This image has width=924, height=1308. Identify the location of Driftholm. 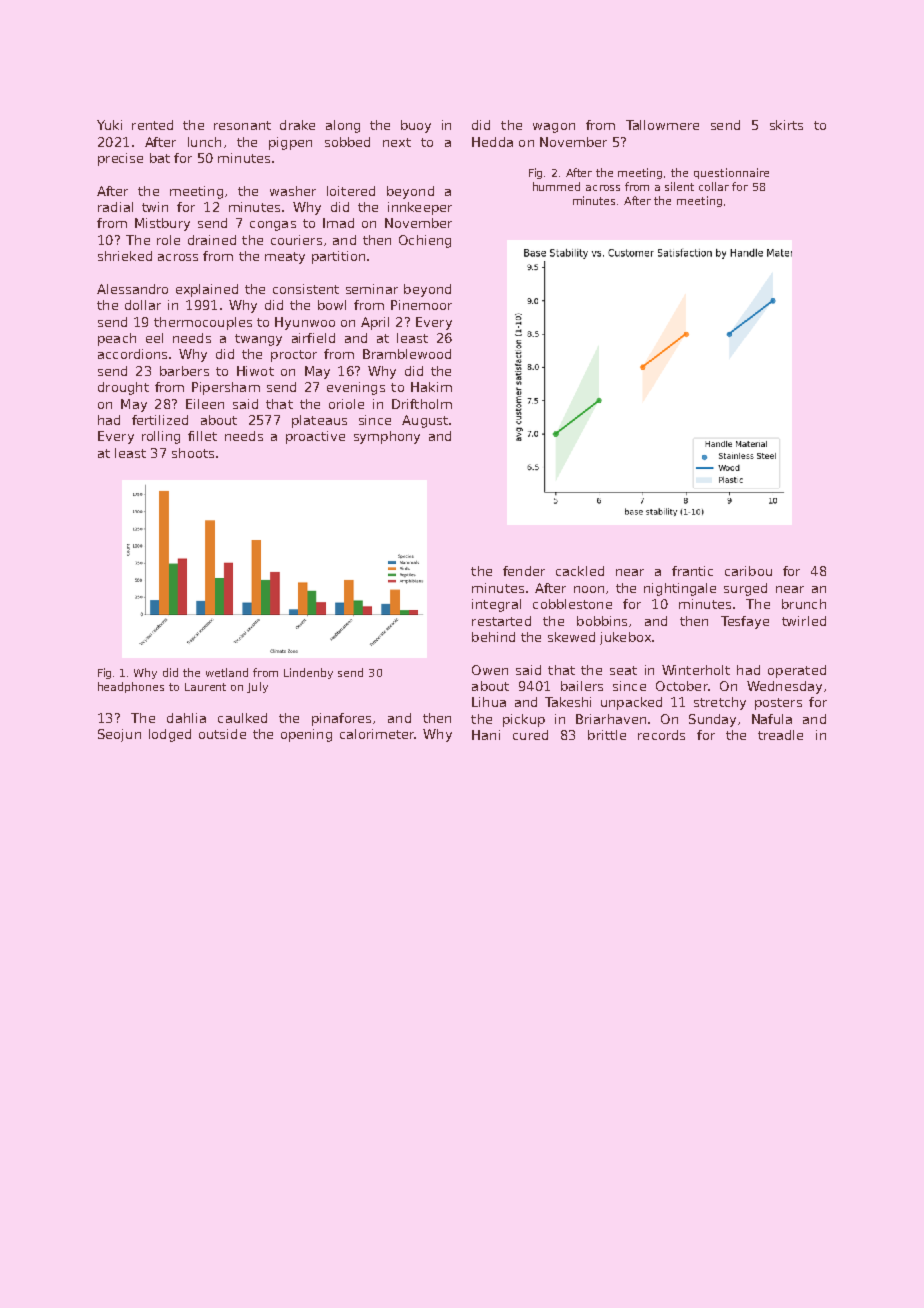
(422, 404).
